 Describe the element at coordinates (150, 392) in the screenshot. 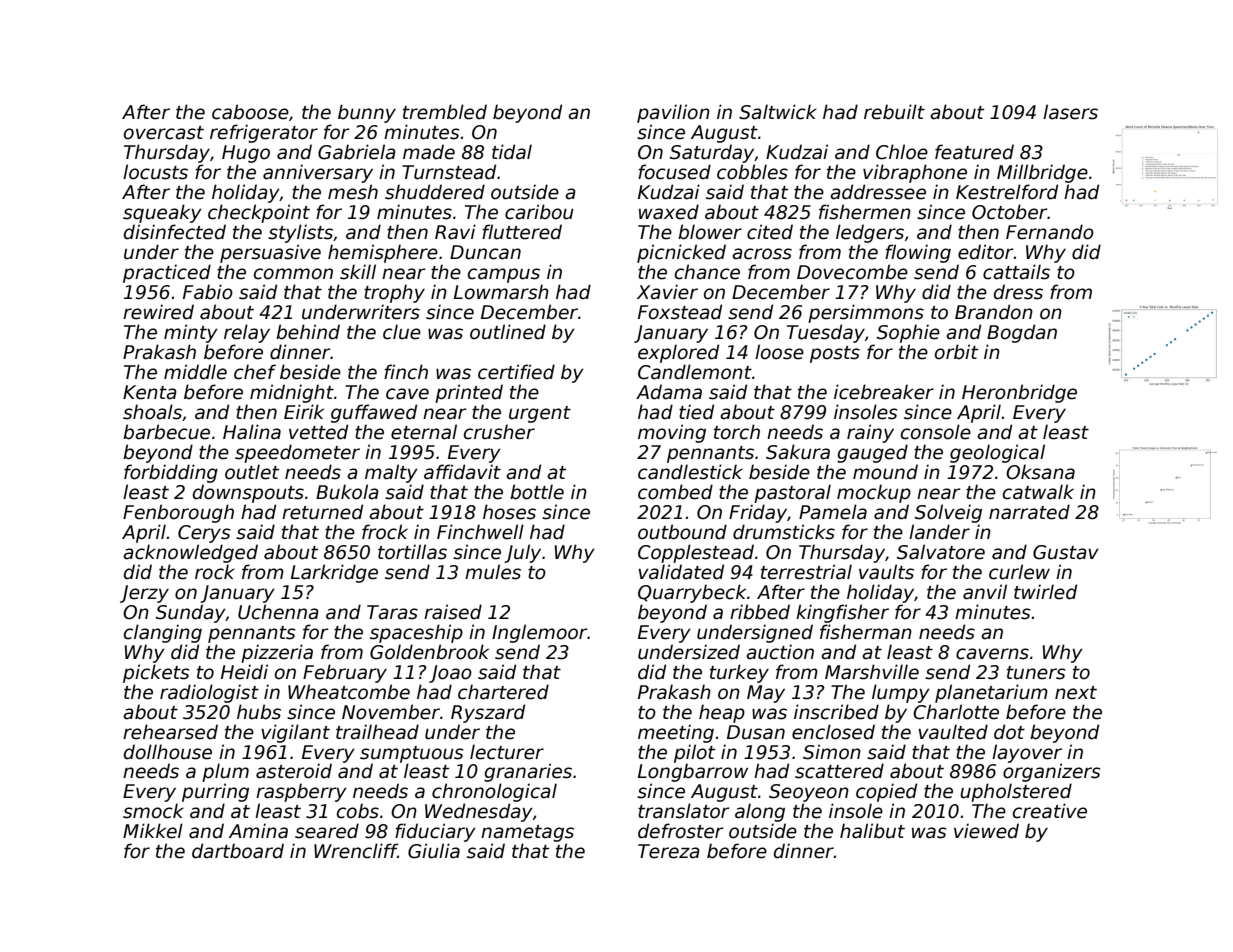

I see `Kenta` at that location.
